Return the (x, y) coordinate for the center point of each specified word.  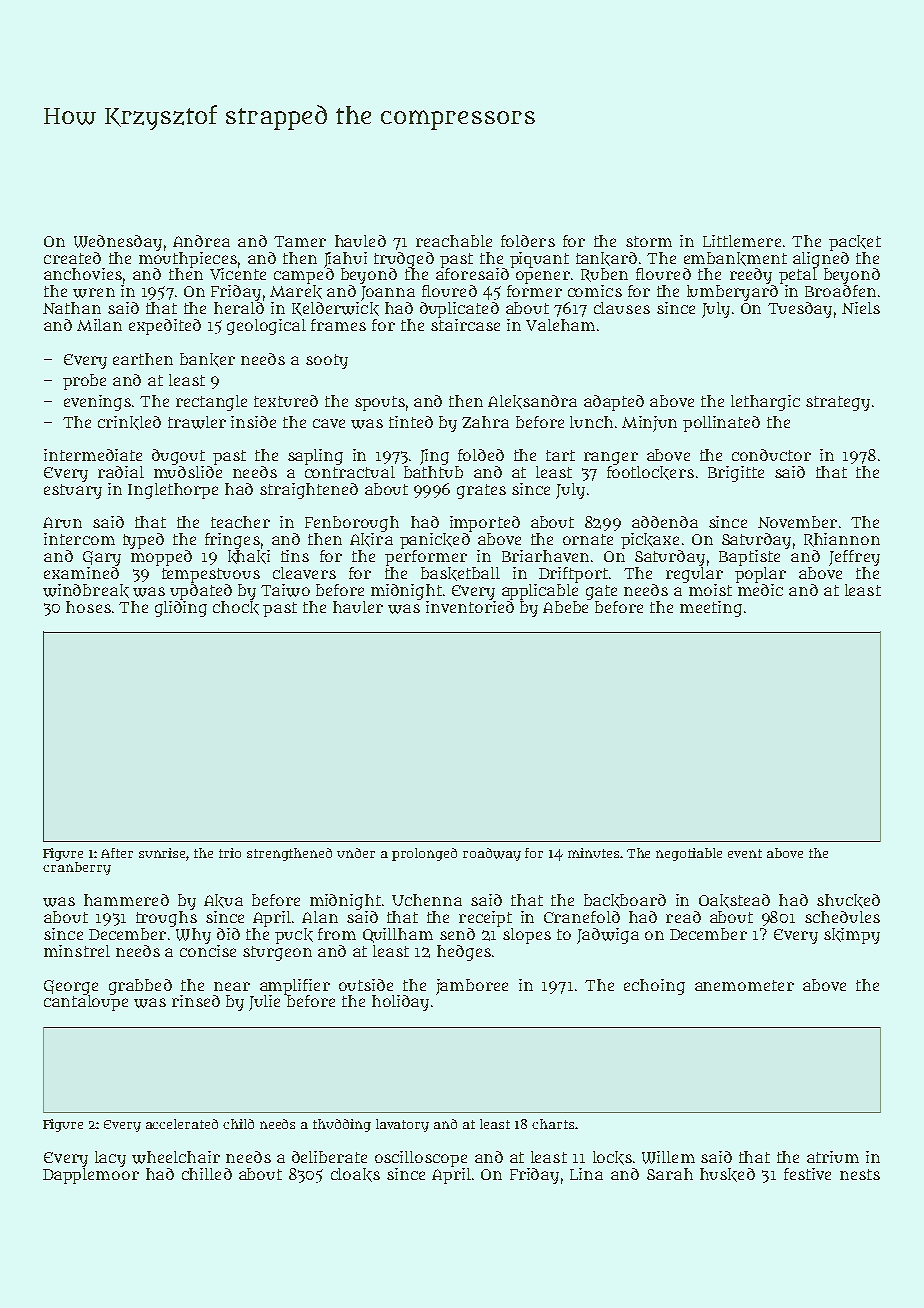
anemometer (744, 985)
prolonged (424, 854)
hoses (88, 607)
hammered (126, 900)
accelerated (182, 1124)
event (745, 853)
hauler (358, 607)
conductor (771, 455)
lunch (591, 422)
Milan (99, 325)
